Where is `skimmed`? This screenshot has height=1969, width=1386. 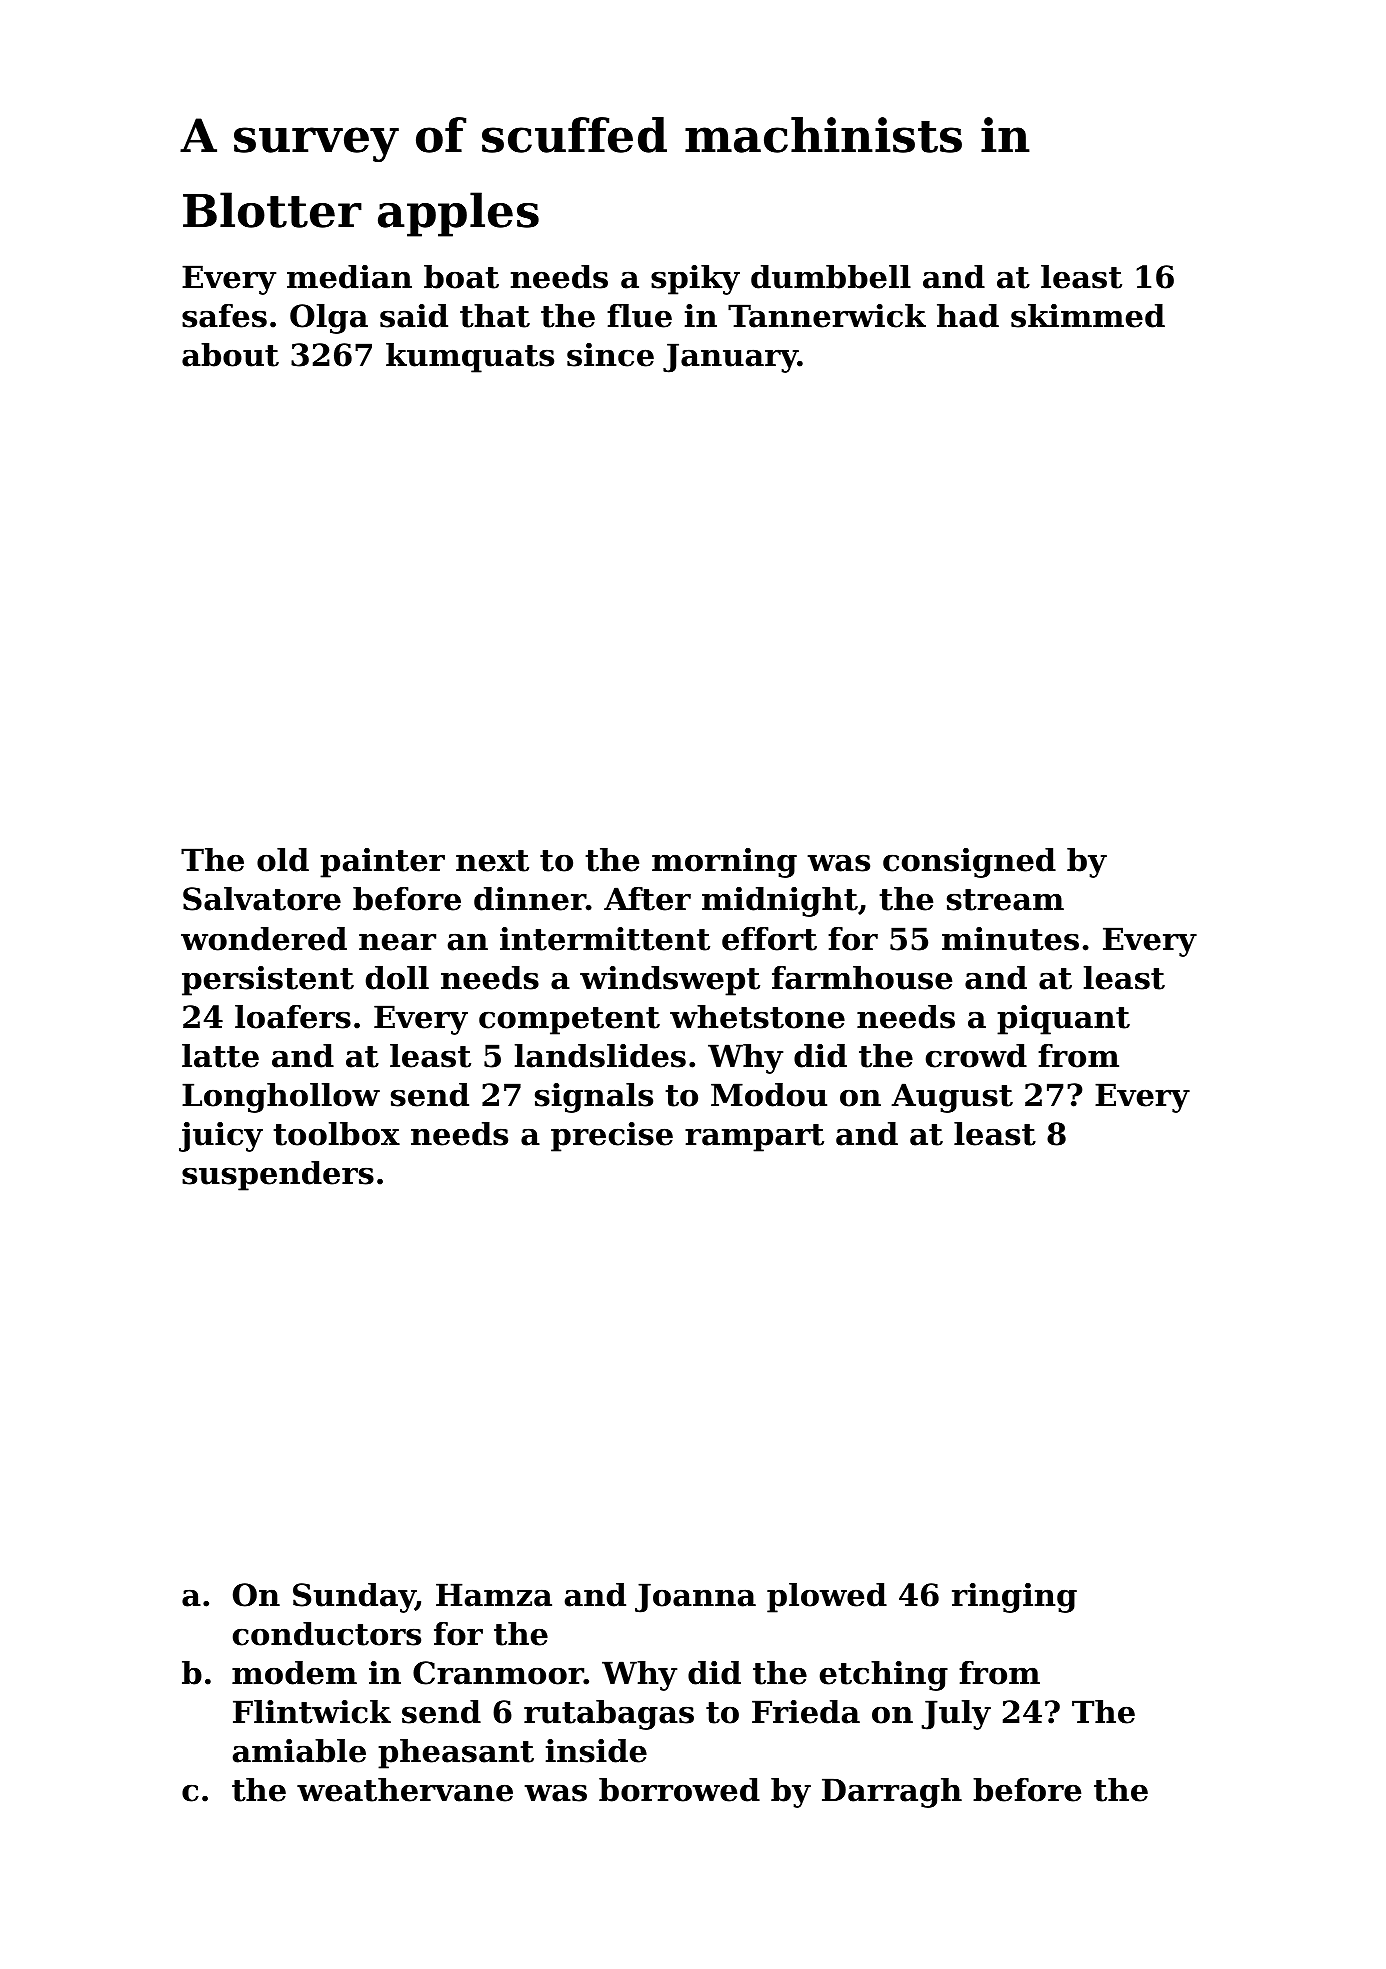 skimmed is located at coordinates (1088, 316).
